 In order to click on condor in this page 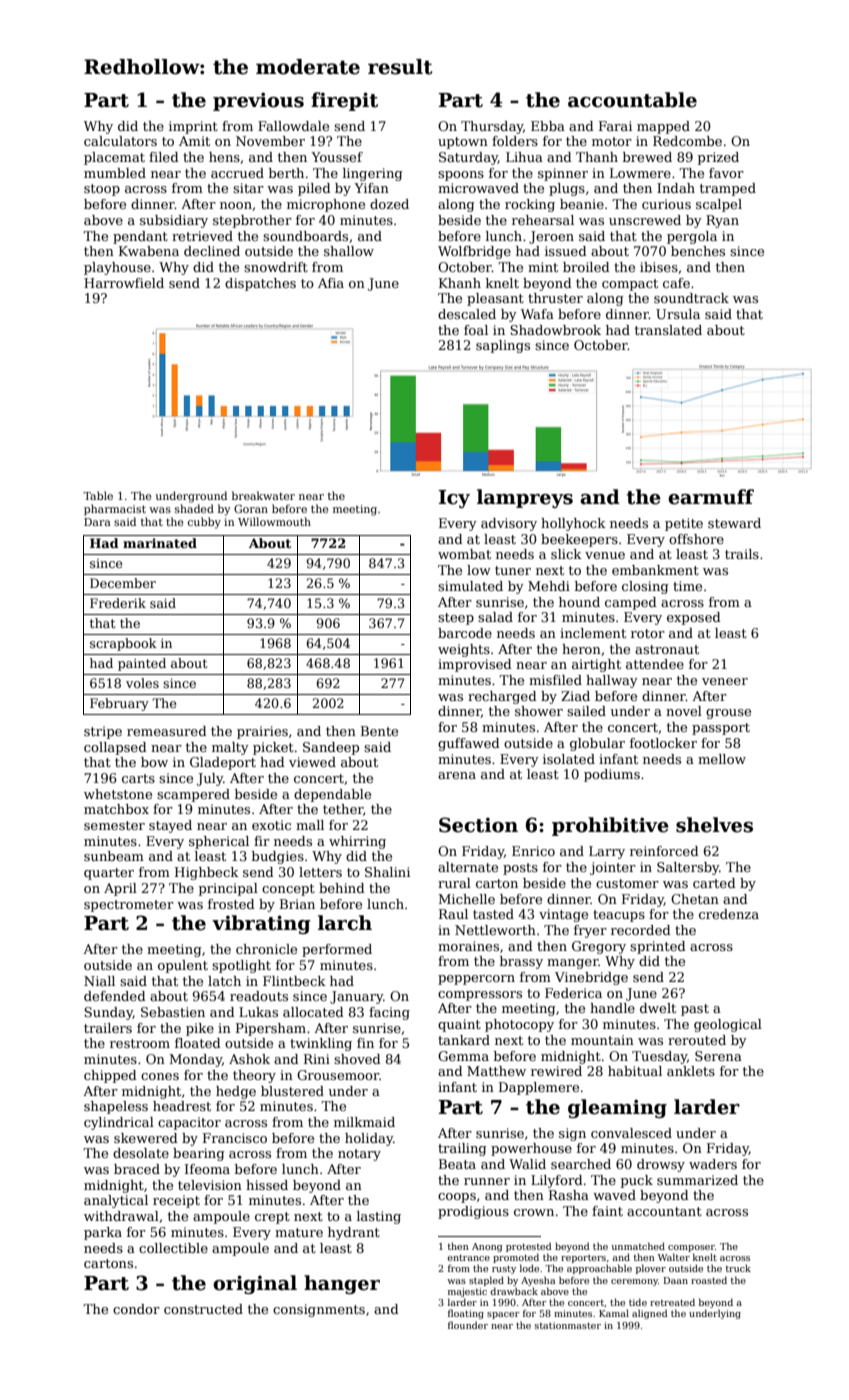, I will do `click(136, 1309)`.
